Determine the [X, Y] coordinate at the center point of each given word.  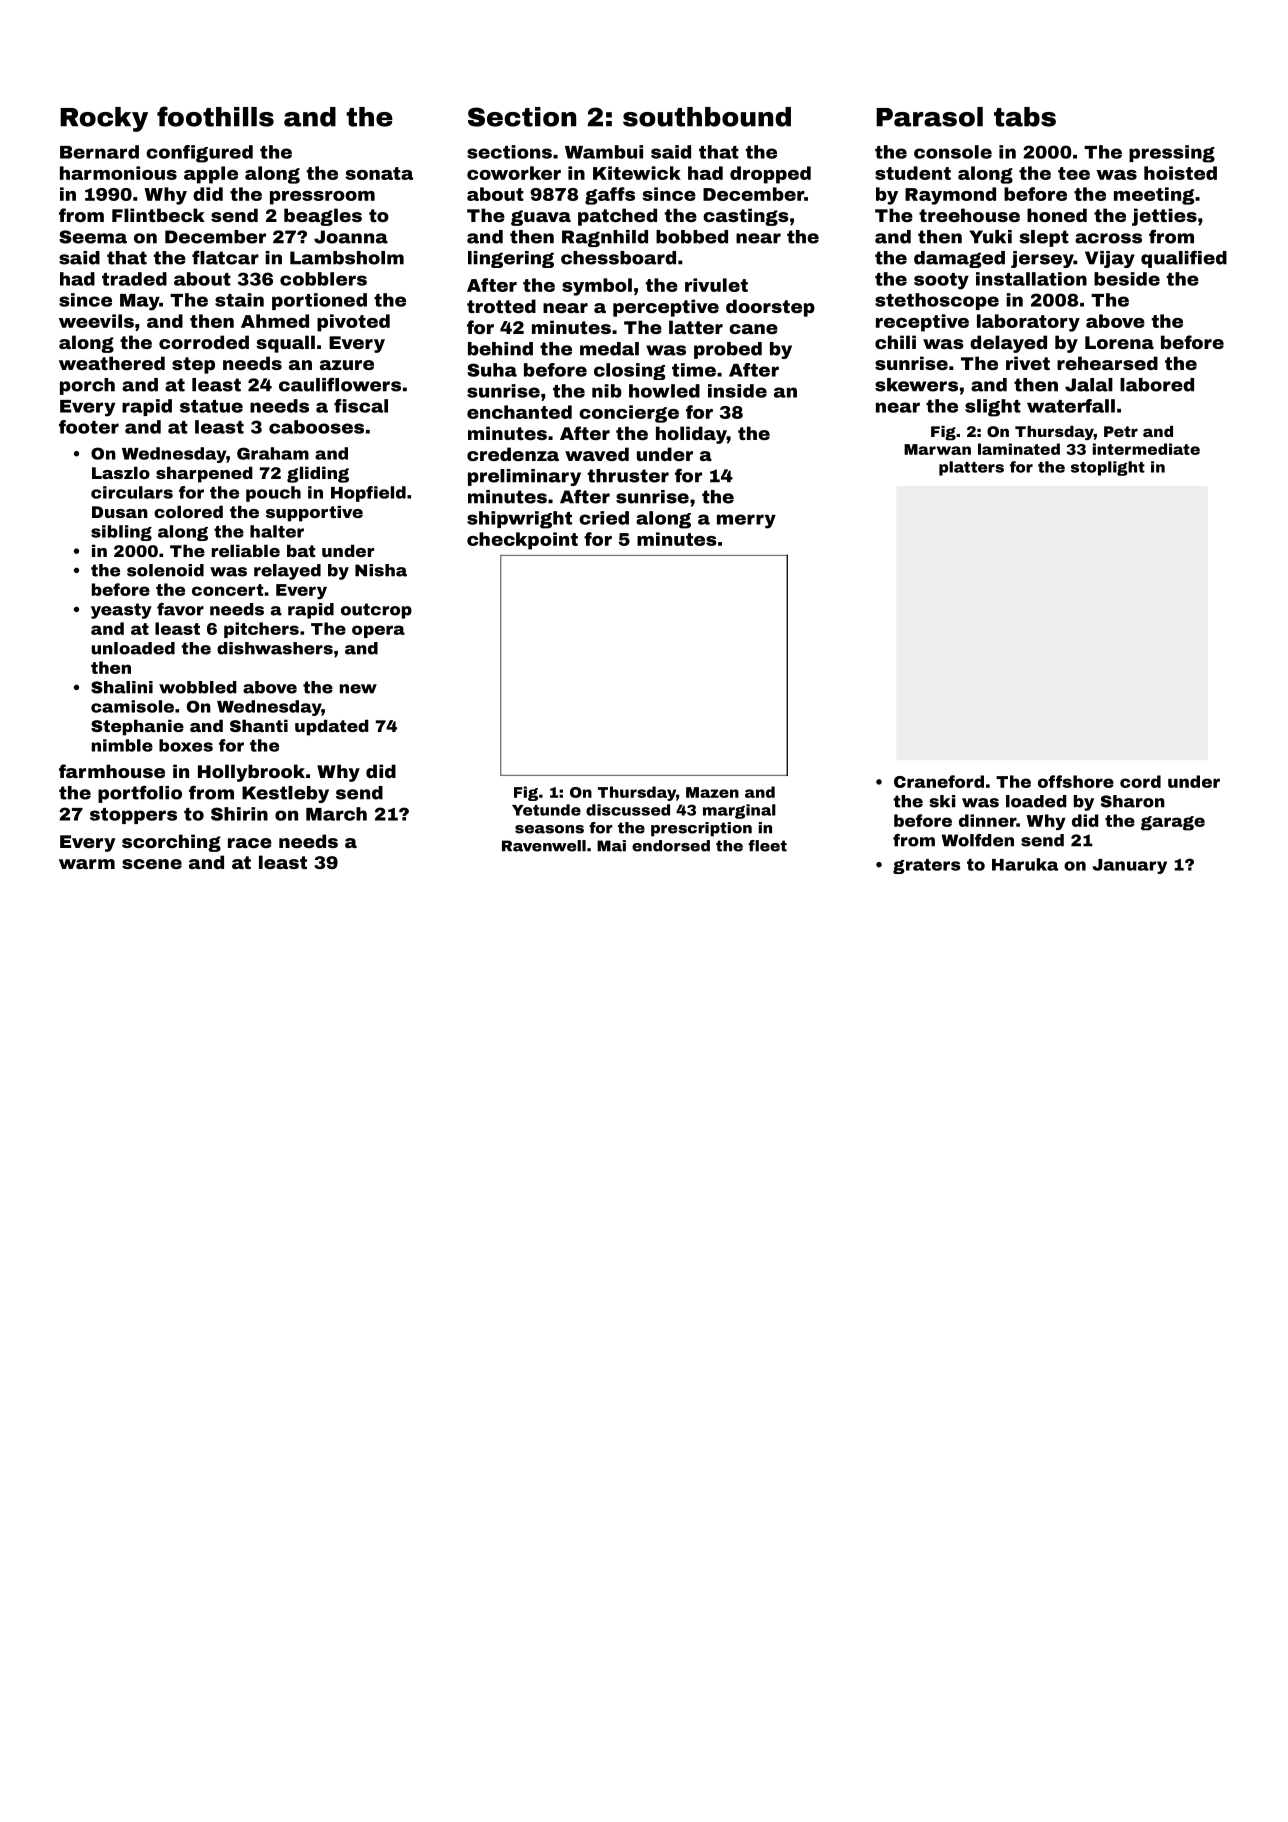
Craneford [939, 781]
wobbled [198, 687]
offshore [1076, 781]
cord [1140, 781]
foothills [215, 116]
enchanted [519, 412]
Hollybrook [251, 773]
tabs [1025, 117]
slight [993, 408]
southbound [707, 117]
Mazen [712, 792]
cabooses [316, 427]
